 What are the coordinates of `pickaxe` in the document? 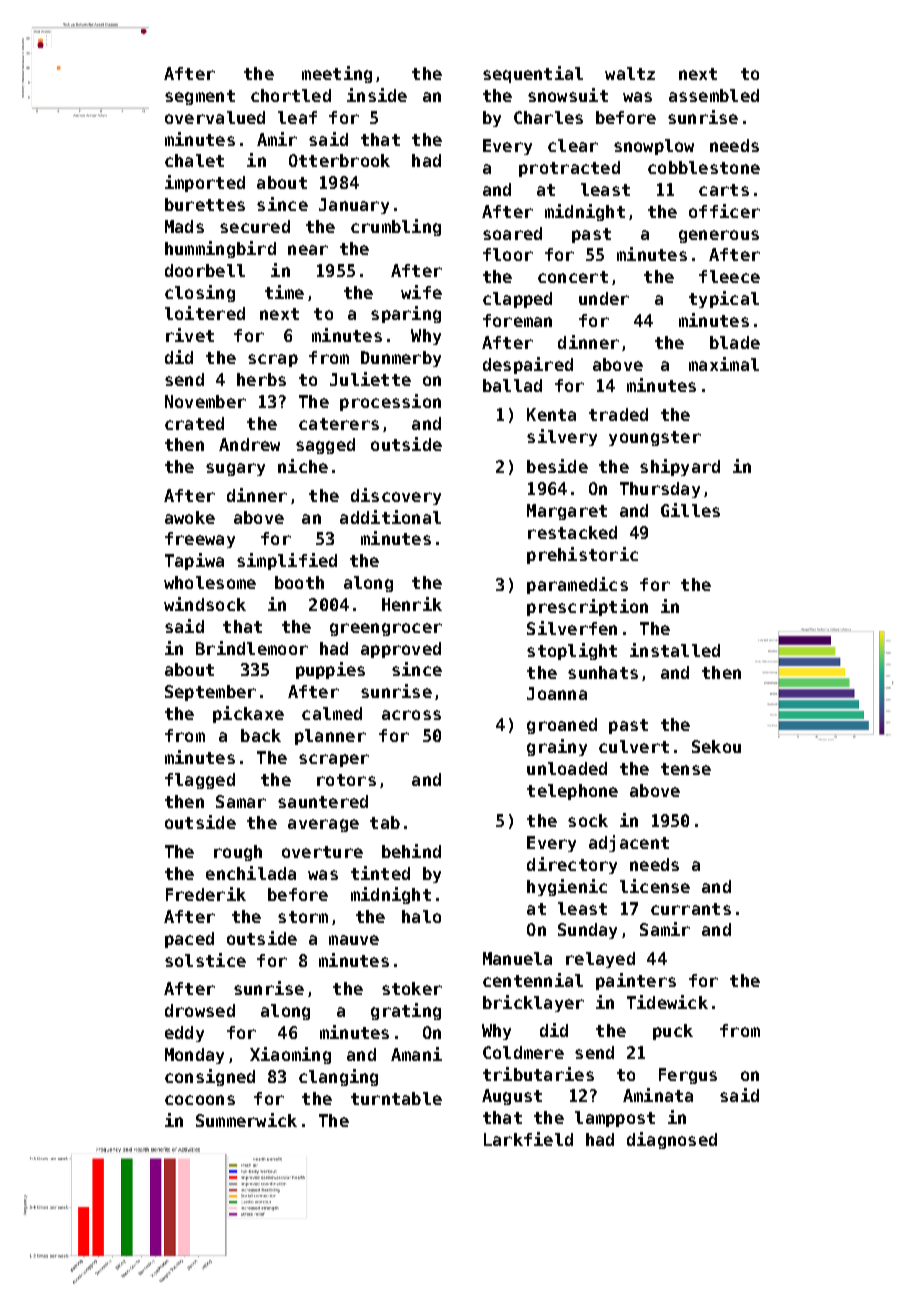 It's located at (248, 714).
